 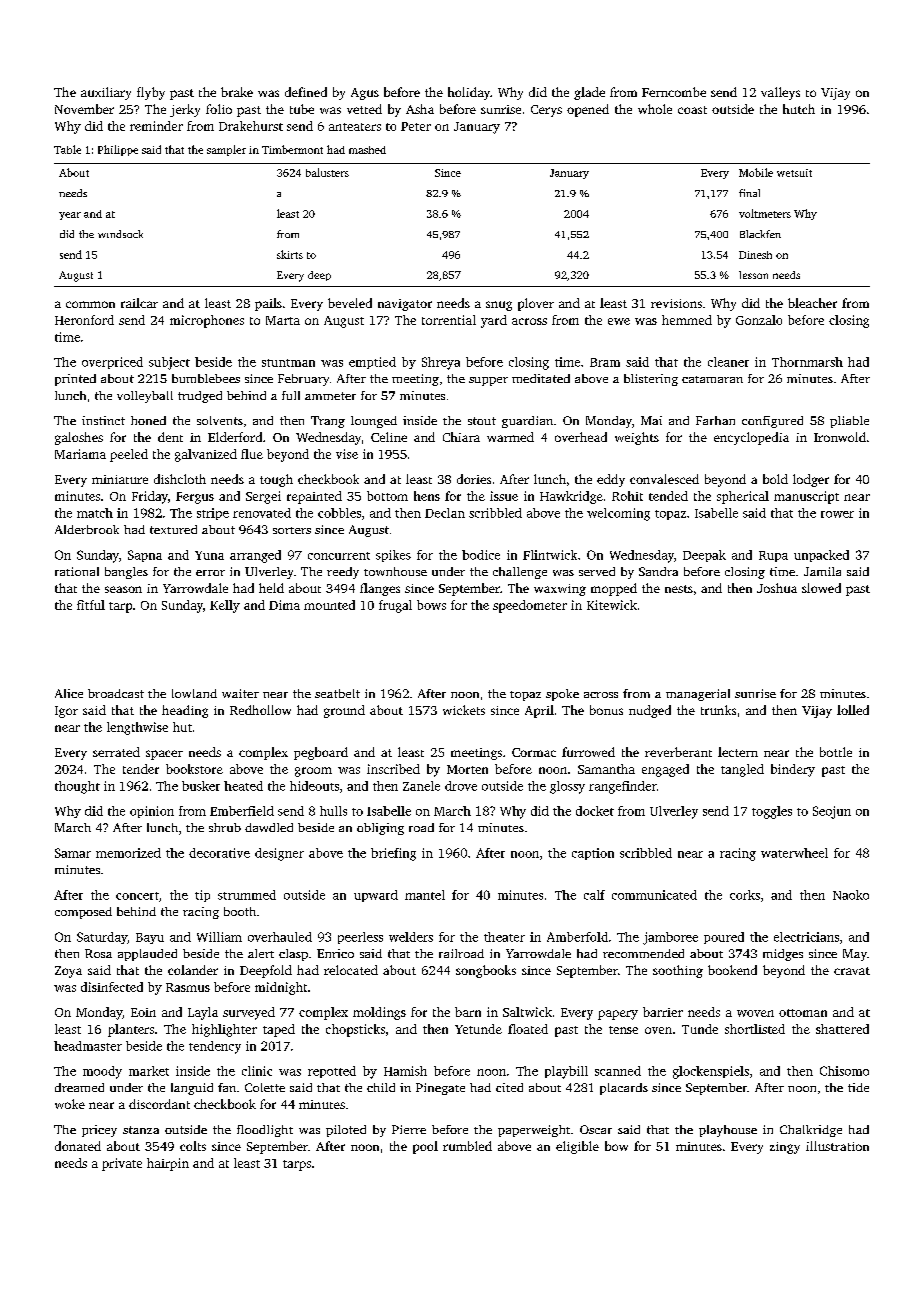 What do you see at coordinates (469, 93) in the page?
I see `holiday` at bounding box center [469, 93].
